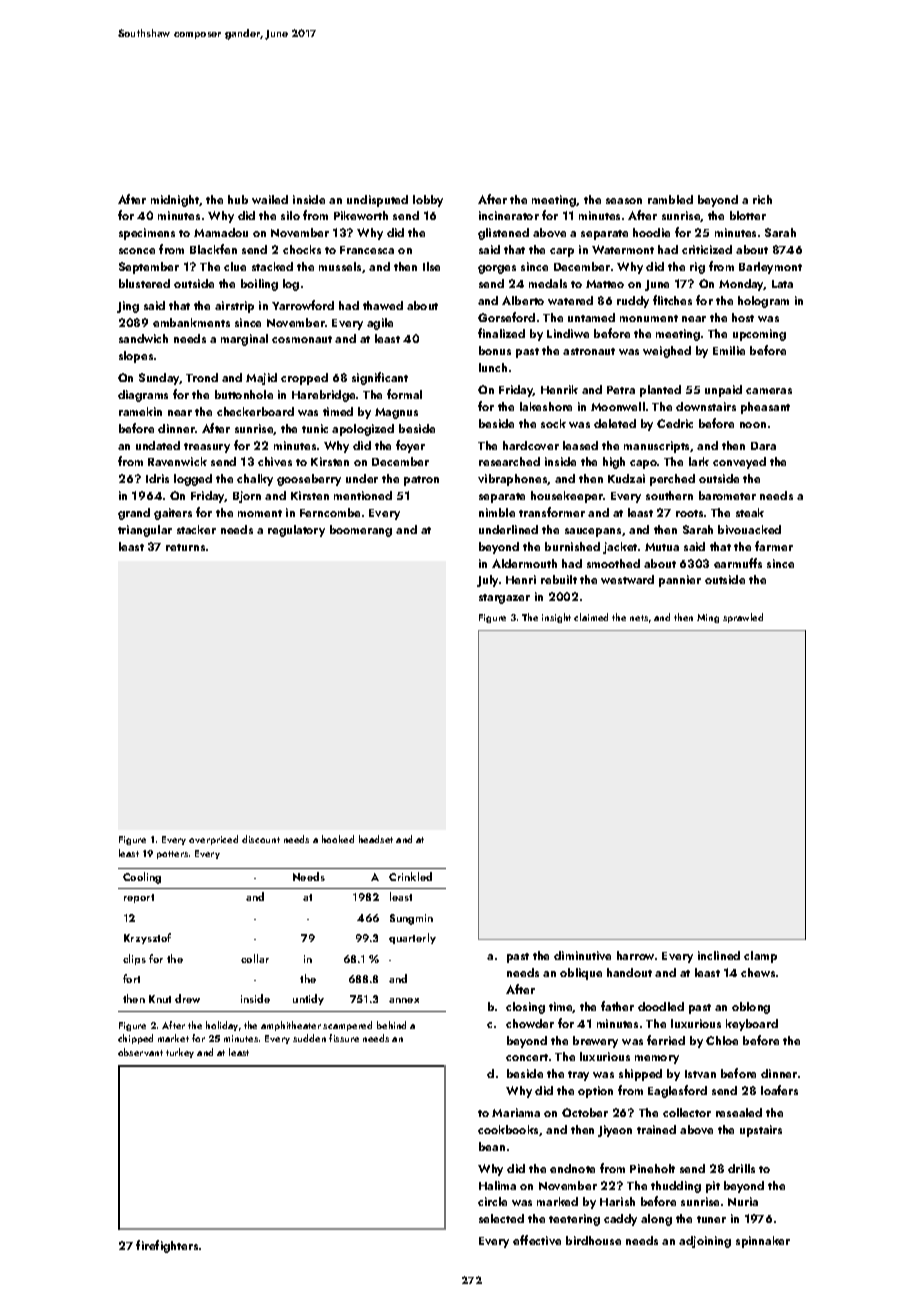 The height and width of the screenshot is (1308, 924). What do you see at coordinates (213, 249) in the screenshot?
I see `Blackfen` at bounding box center [213, 249].
